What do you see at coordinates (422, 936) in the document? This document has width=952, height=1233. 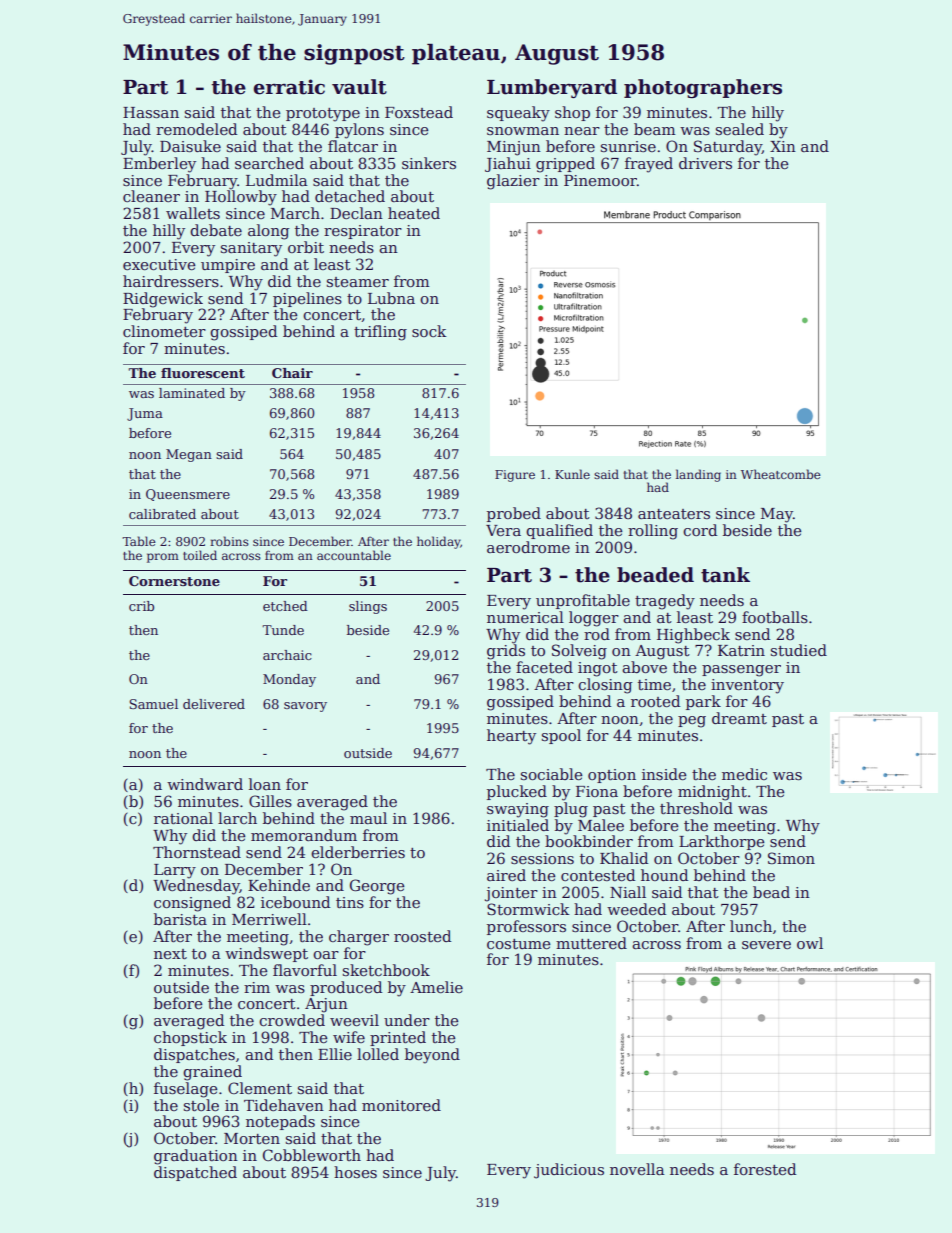 I see `roosted` at bounding box center [422, 936].
